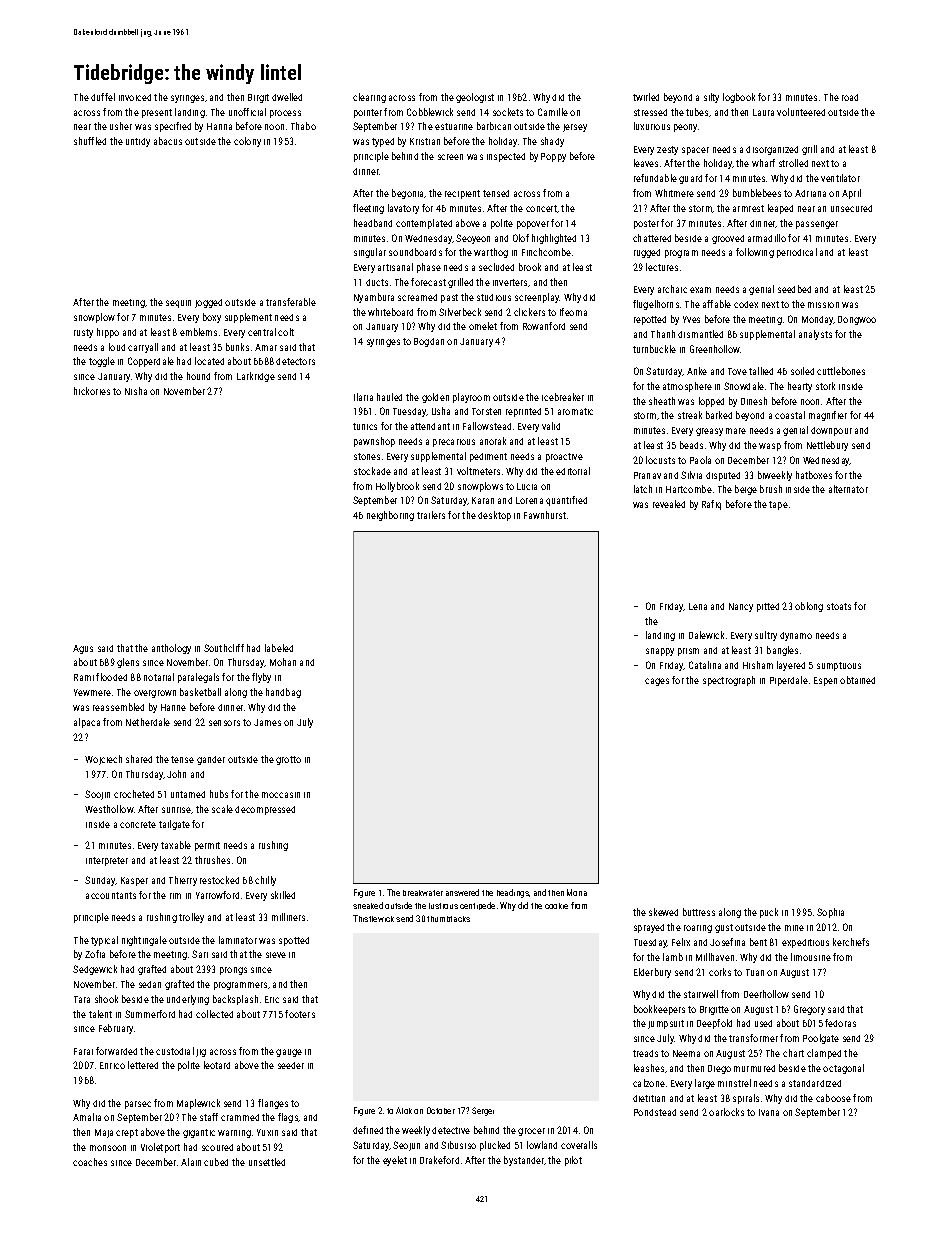  What do you see at coordinates (369, 98) in the screenshot?
I see `clearing` at bounding box center [369, 98].
